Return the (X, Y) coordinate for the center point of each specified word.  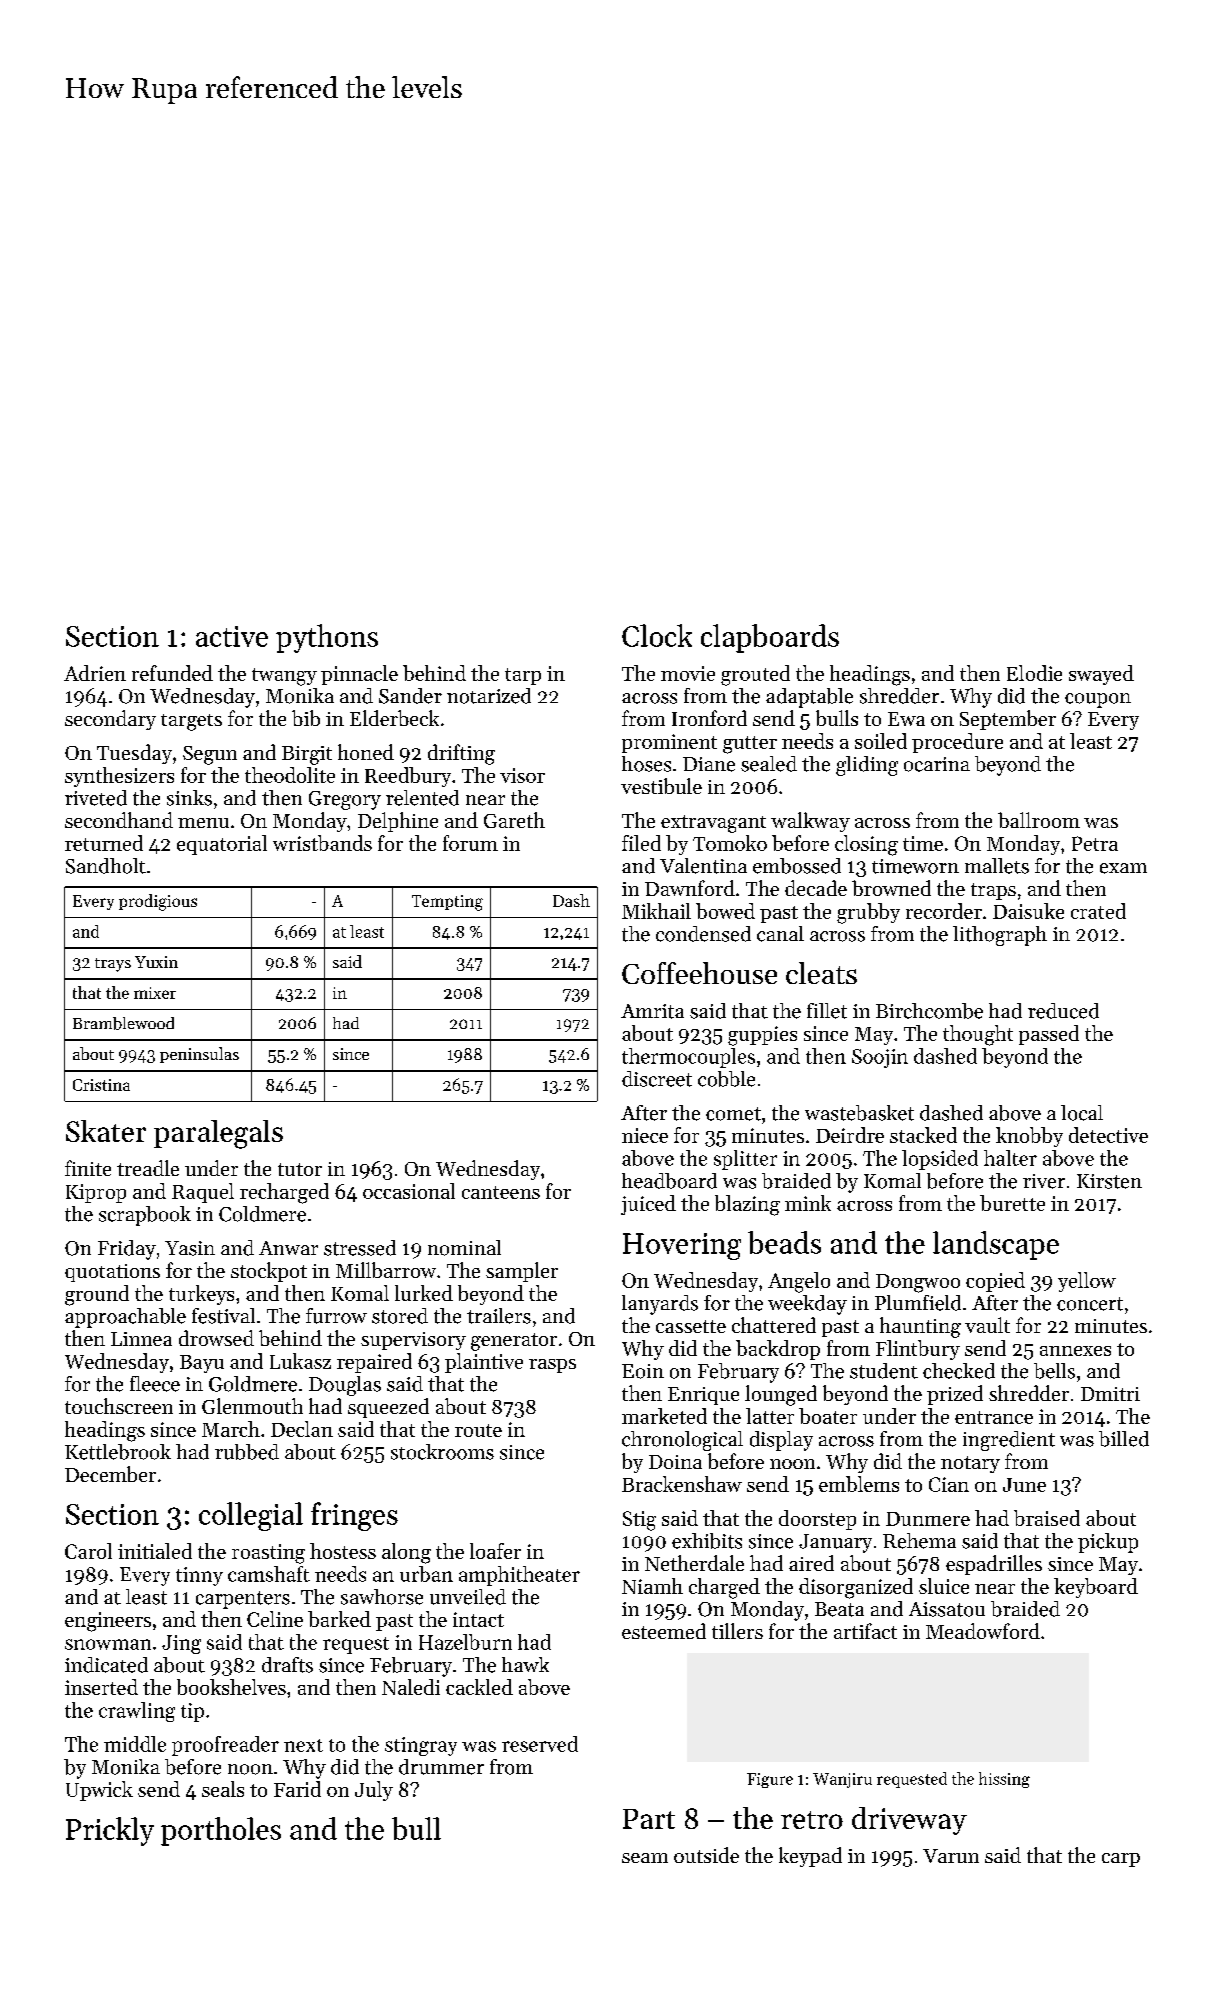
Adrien (95, 673)
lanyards (660, 1305)
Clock (657, 635)
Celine (275, 1619)
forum (470, 843)
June (1024, 1485)
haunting (920, 1327)
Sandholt (106, 866)
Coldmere (262, 1214)
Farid (297, 1789)
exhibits (707, 1541)
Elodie (1034, 673)
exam (1123, 868)
